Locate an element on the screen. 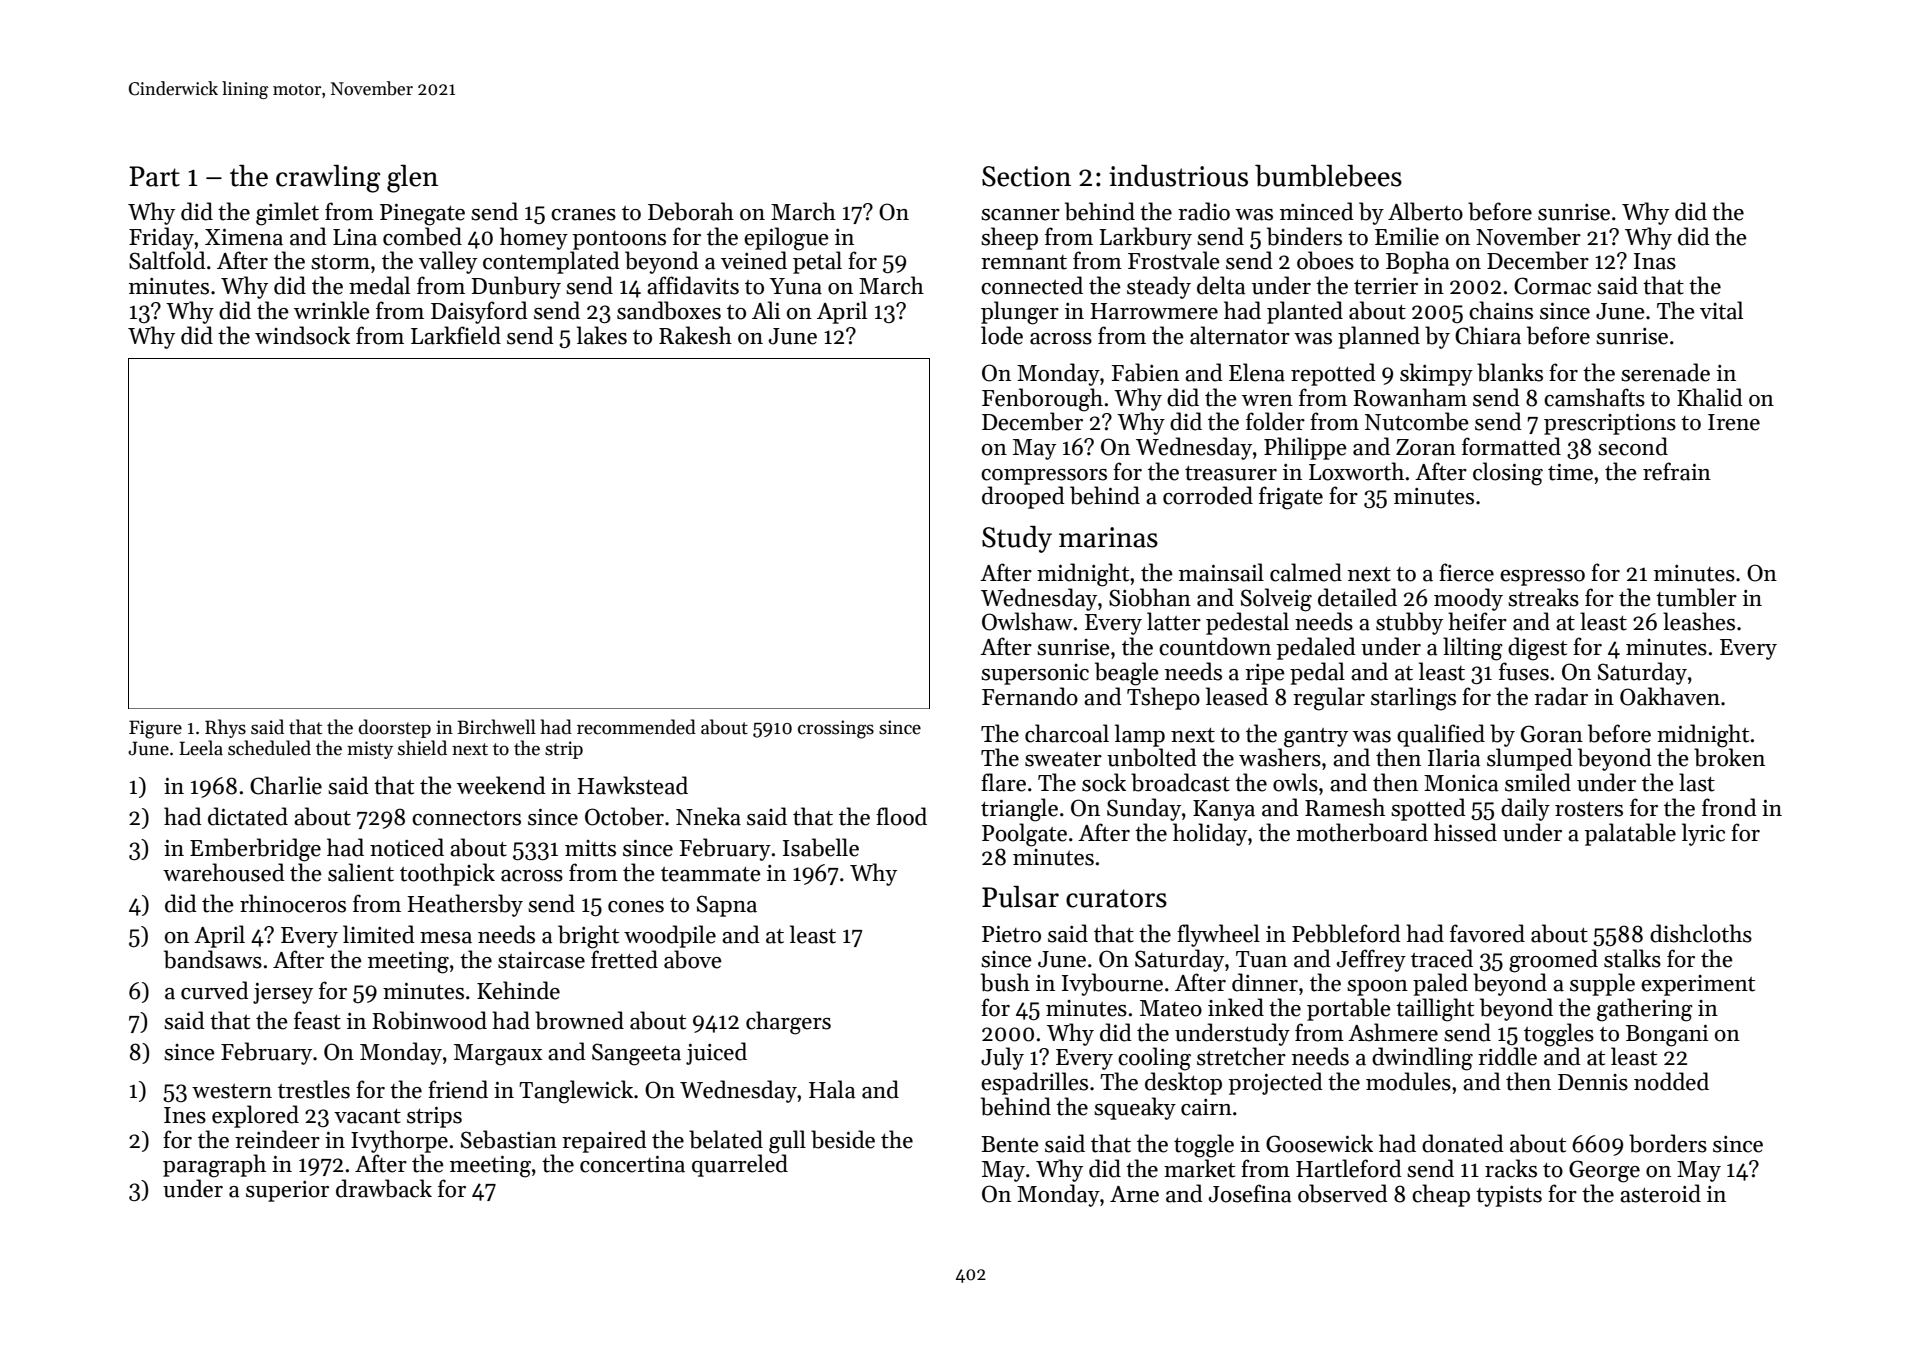 The height and width of the screenshot is (1351, 1911). favored is located at coordinates (1487, 933).
